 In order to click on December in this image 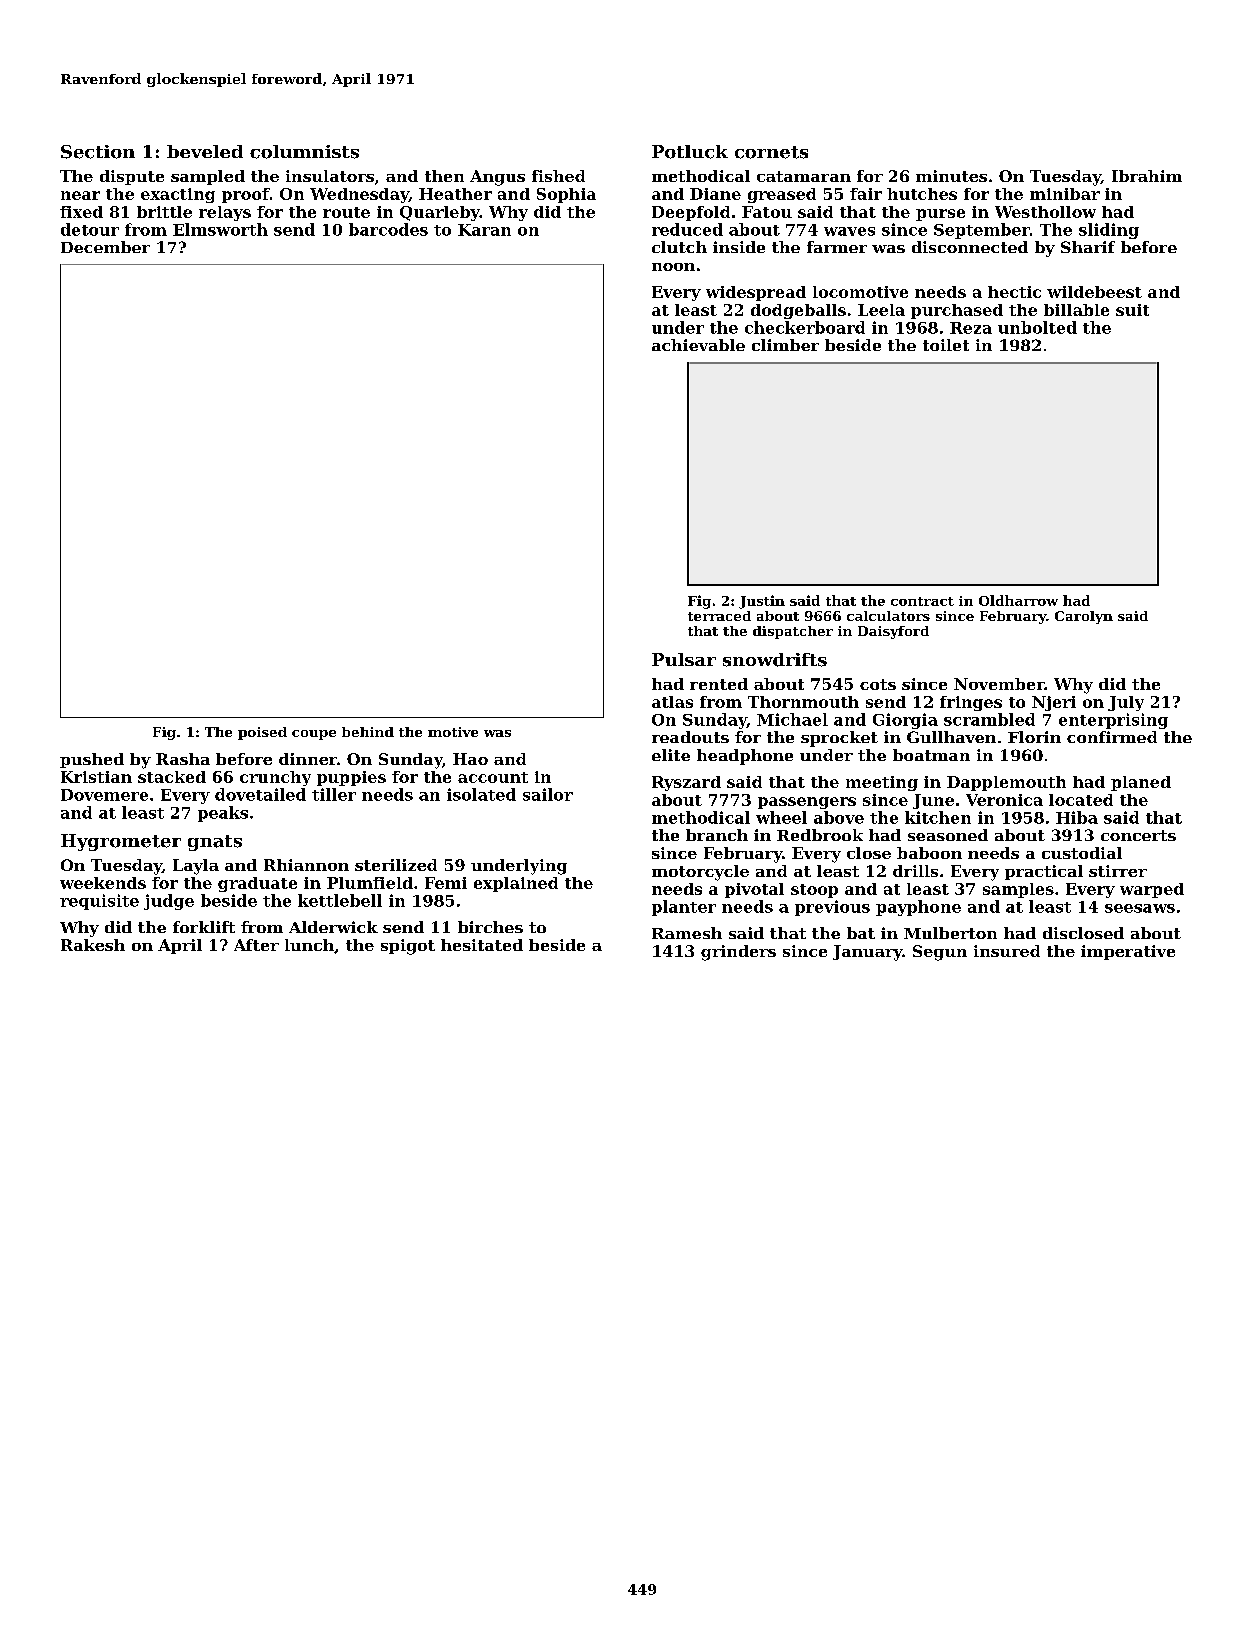, I will do `click(105, 247)`.
